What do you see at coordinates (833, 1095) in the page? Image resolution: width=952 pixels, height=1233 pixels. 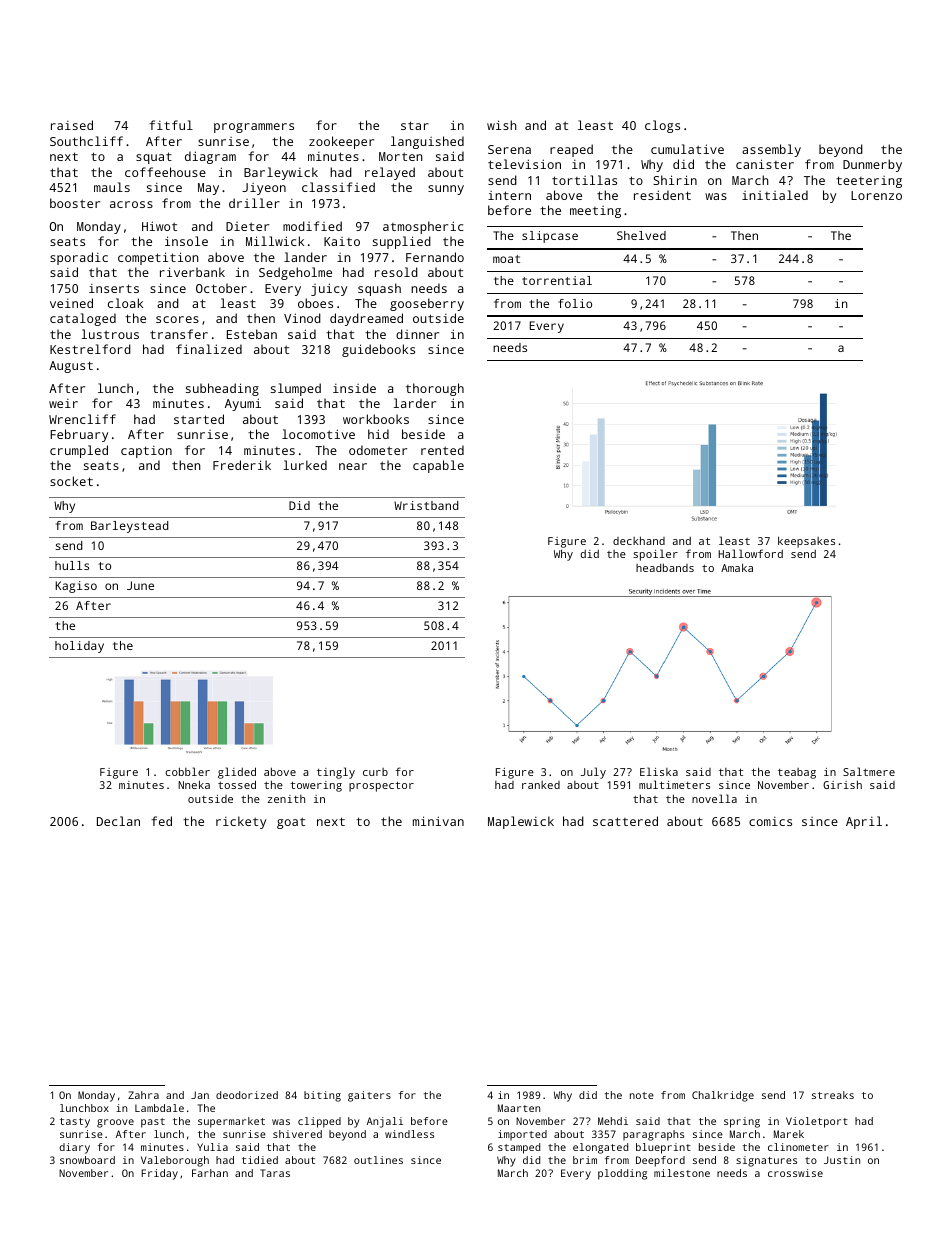 I see `streaks` at bounding box center [833, 1095].
